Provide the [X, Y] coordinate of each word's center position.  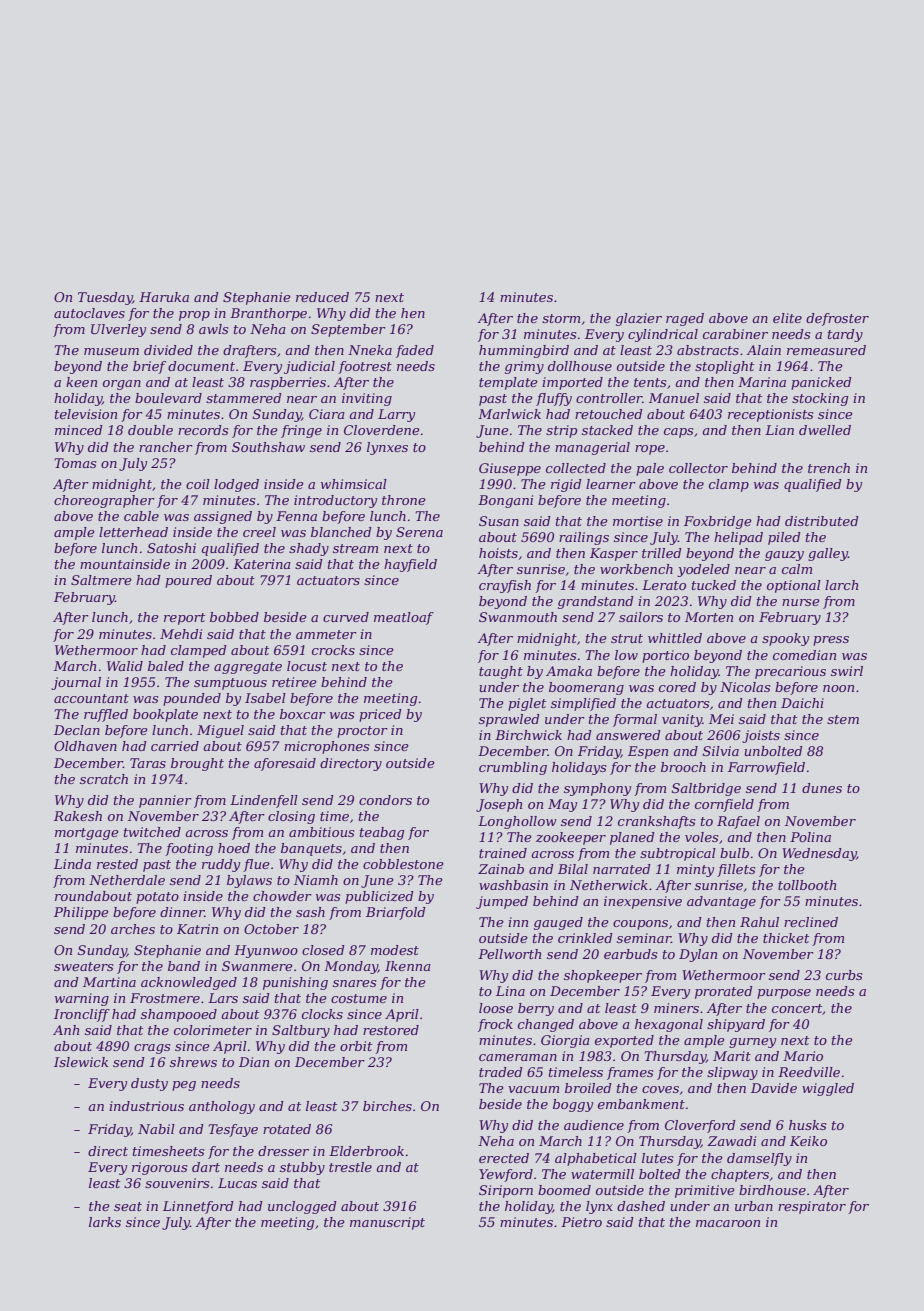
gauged [558, 923]
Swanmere [257, 966]
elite [787, 318]
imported [572, 383]
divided [168, 350]
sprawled [509, 720]
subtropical [678, 854]
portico [665, 656]
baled [166, 666]
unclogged [302, 1207]
